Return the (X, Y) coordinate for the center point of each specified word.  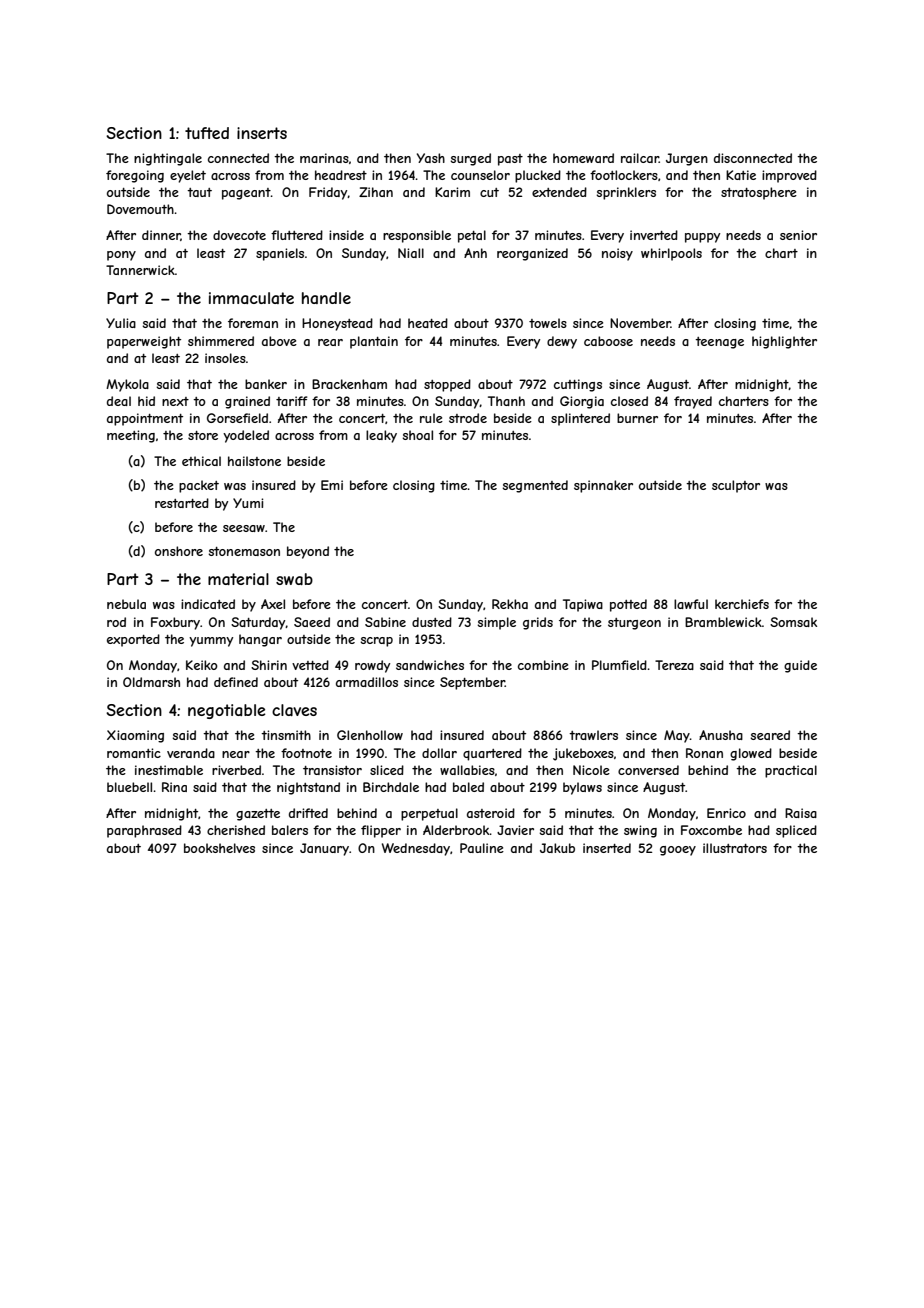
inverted (654, 235)
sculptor (736, 486)
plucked (538, 176)
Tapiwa (583, 605)
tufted (207, 133)
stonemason (244, 551)
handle (326, 298)
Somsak (793, 622)
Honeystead (337, 324)
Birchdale (391, 787)
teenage (719, 343)
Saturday (258, 623)
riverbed (236, 770)
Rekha (510, 604)
